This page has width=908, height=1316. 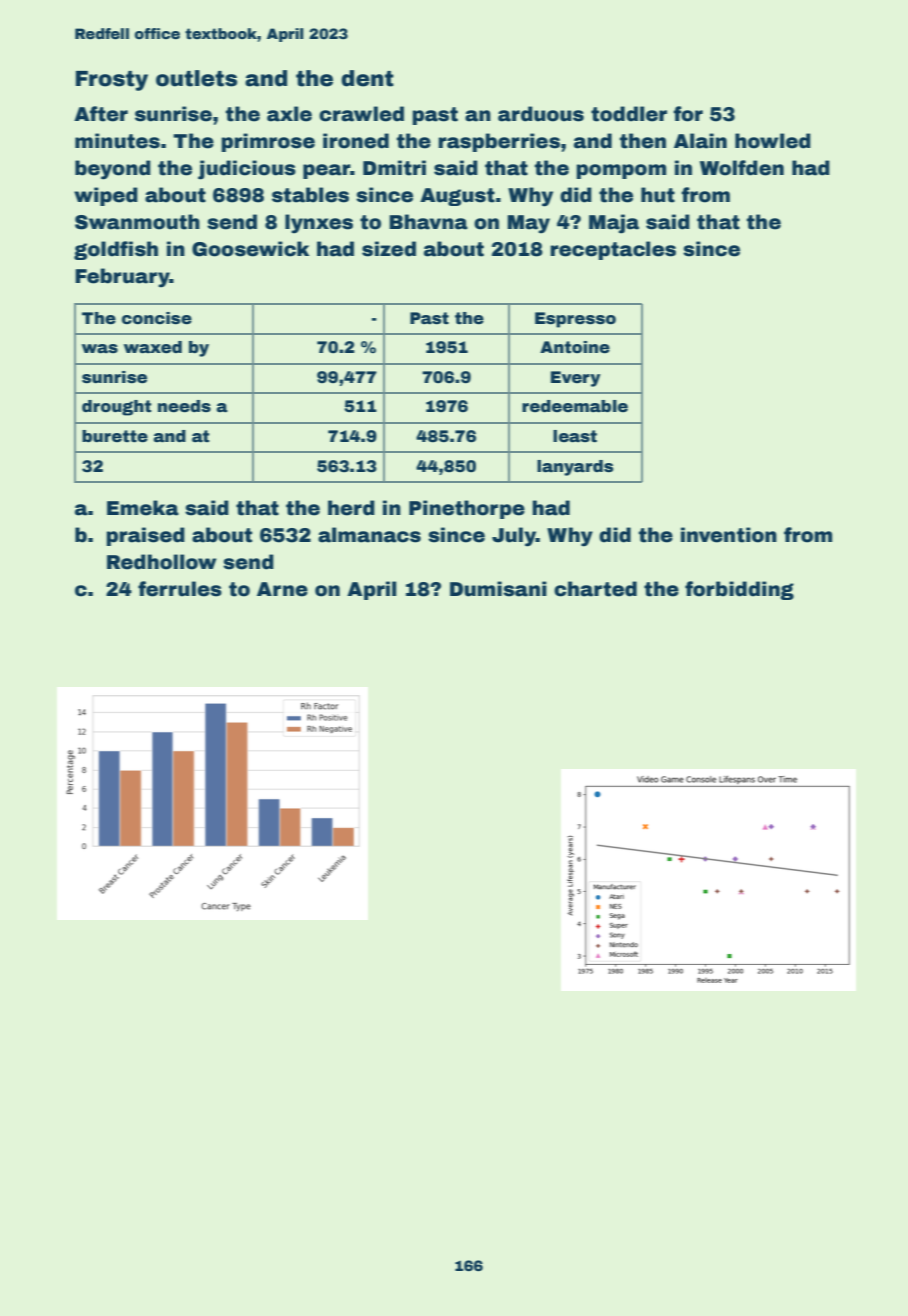 I want to click on toddler, so click(x=629, y=114).
